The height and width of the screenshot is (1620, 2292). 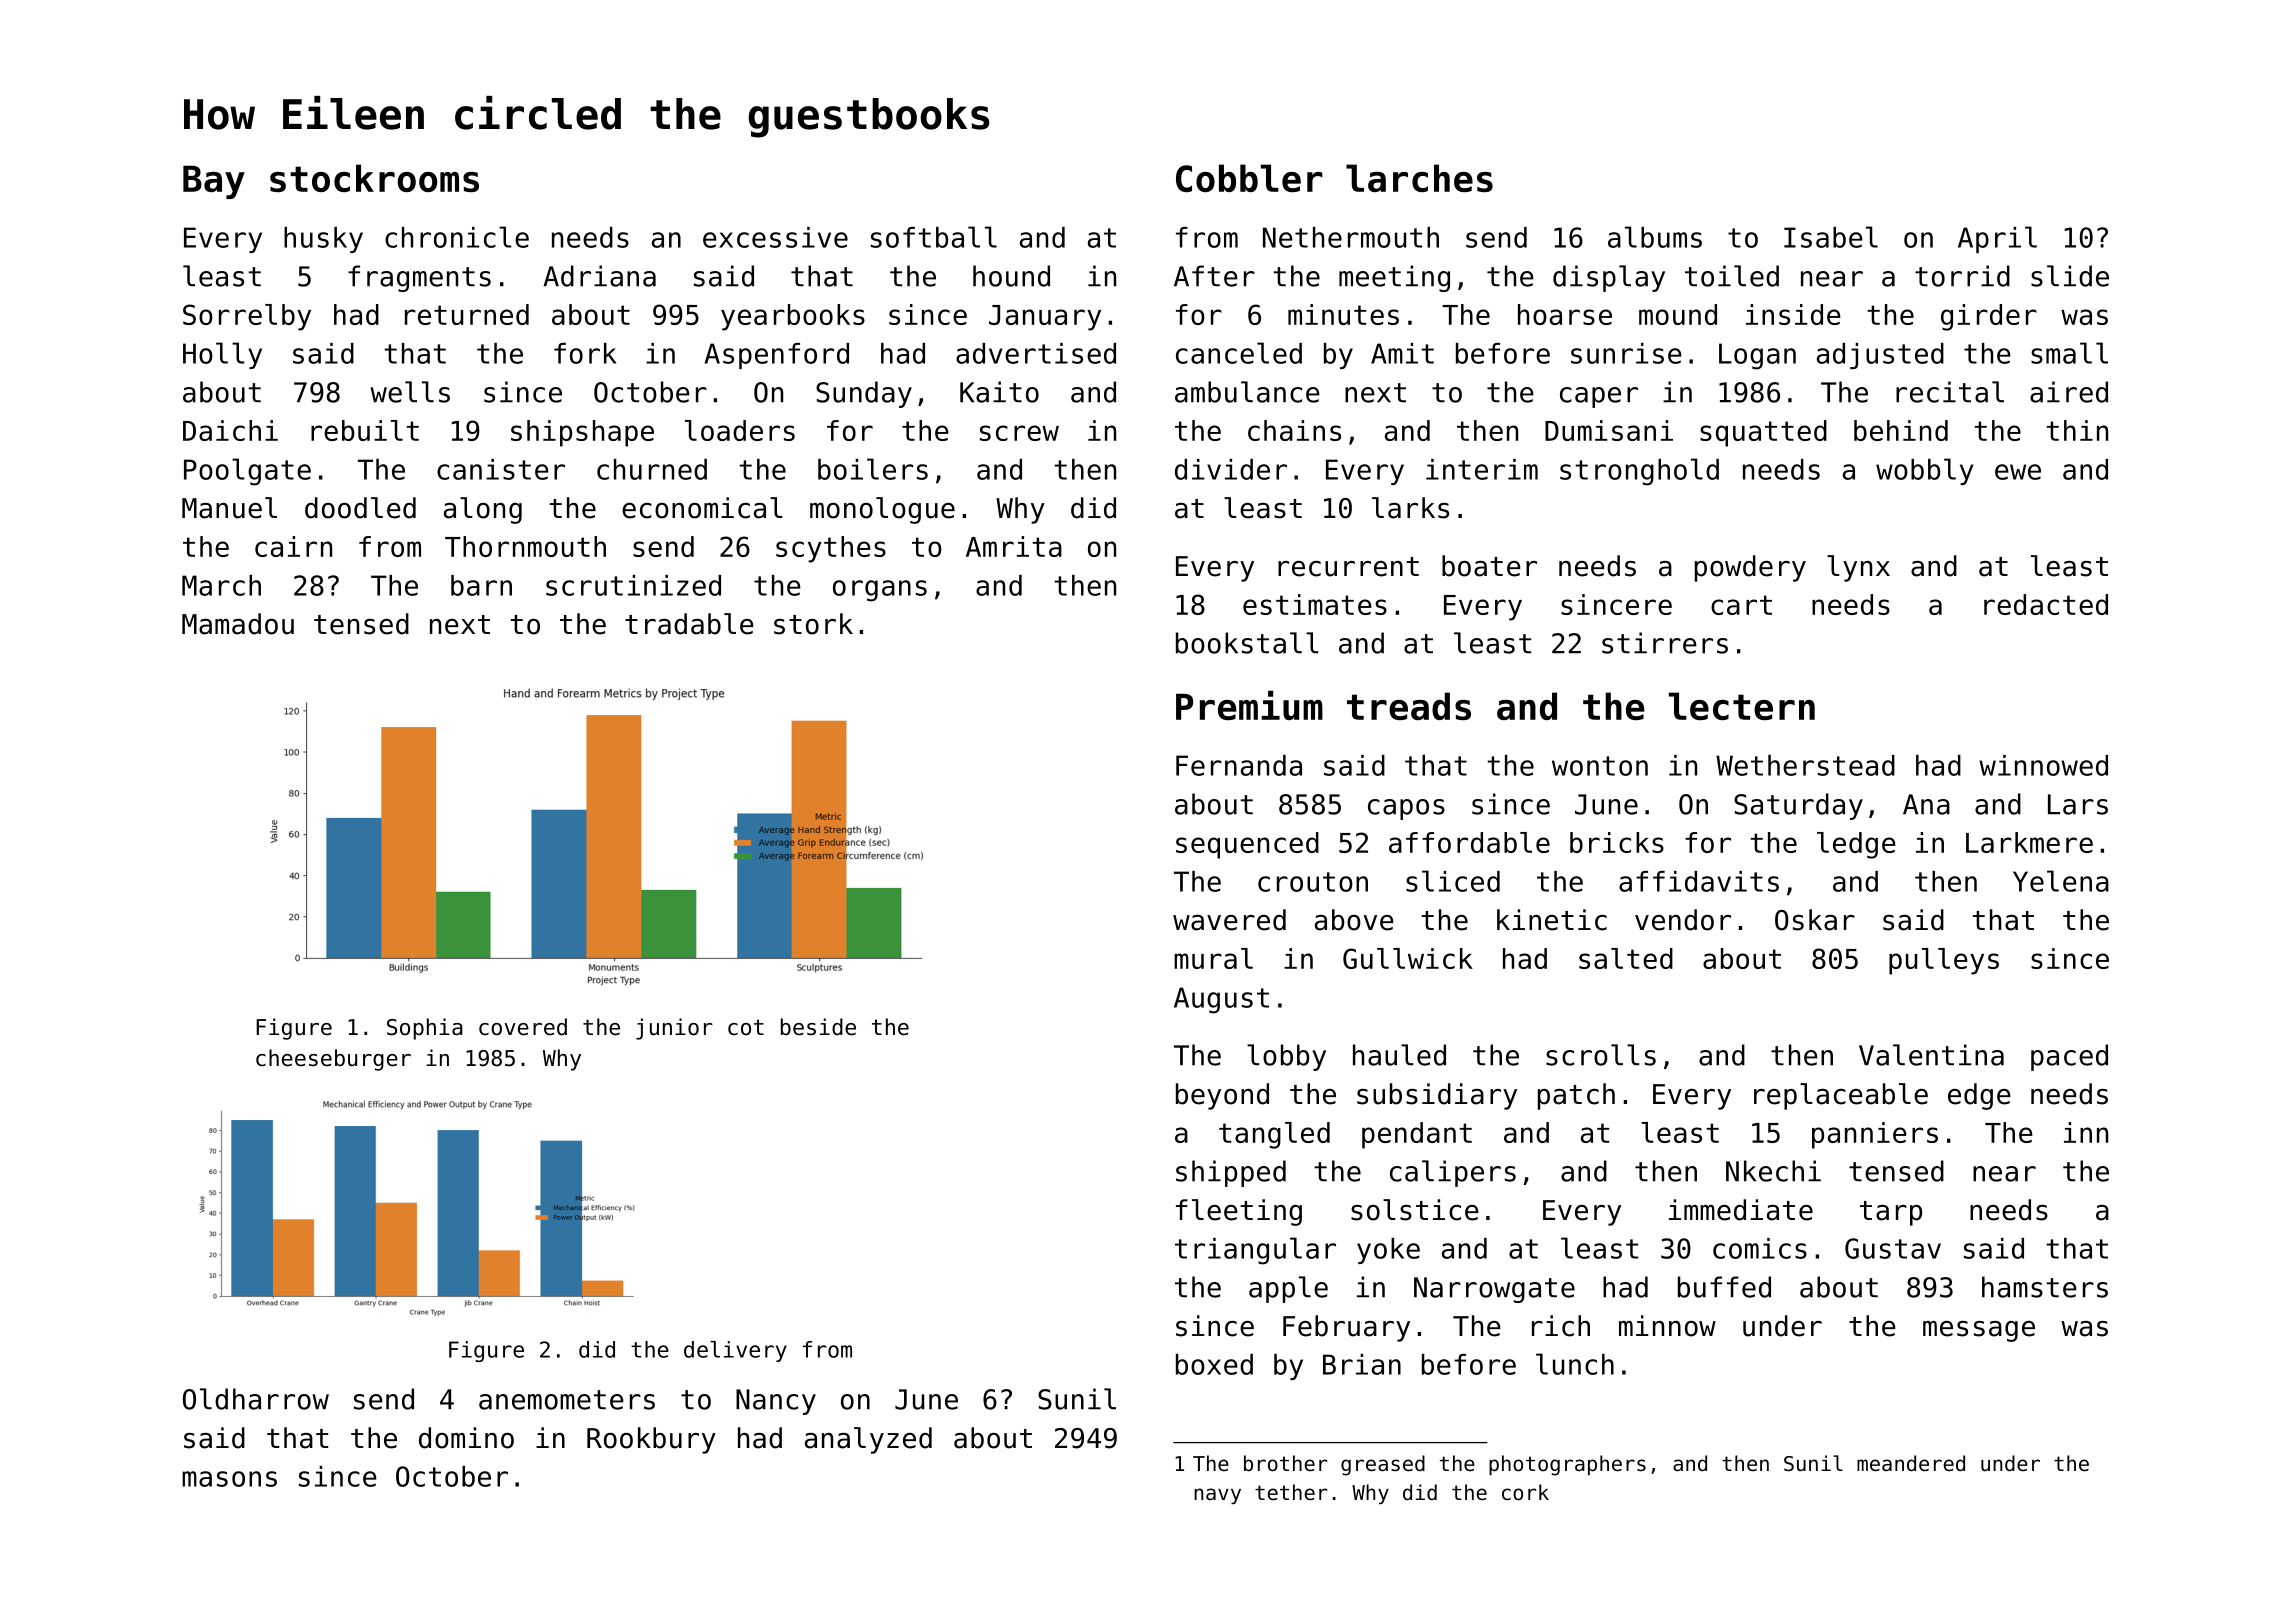 I want to click on Bay, so click(x=214, y=182).
